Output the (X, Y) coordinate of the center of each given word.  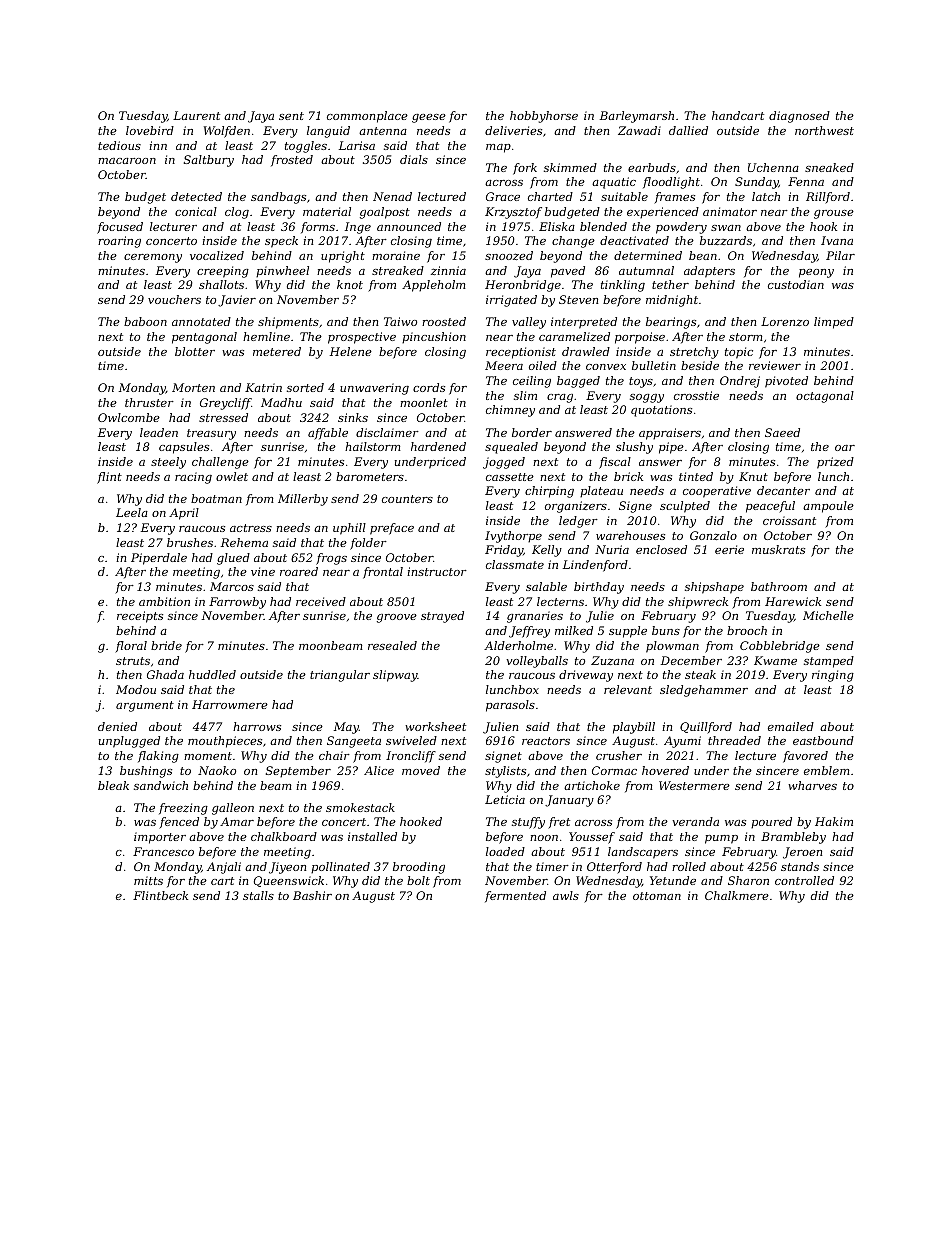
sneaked (829, 167)
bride (166, 645)
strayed (442, 617)
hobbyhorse (544, 117)
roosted (444, 321)
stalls (258, 895)
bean (703, 255)
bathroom (779, 586)
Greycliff (226, 404)
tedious (119, 145)
